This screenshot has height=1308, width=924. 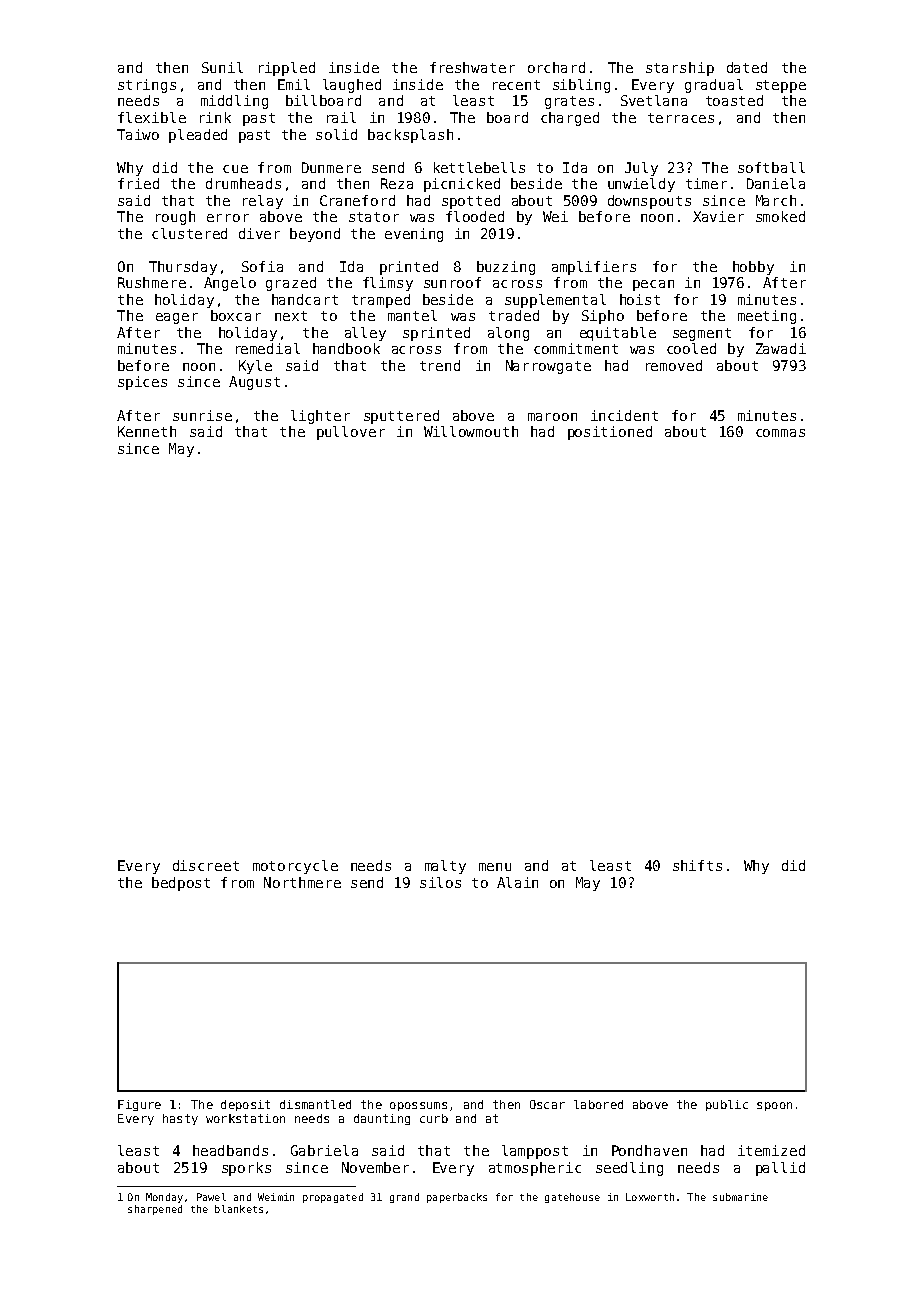 I want to click on relay, so click(x=263, y=202).
